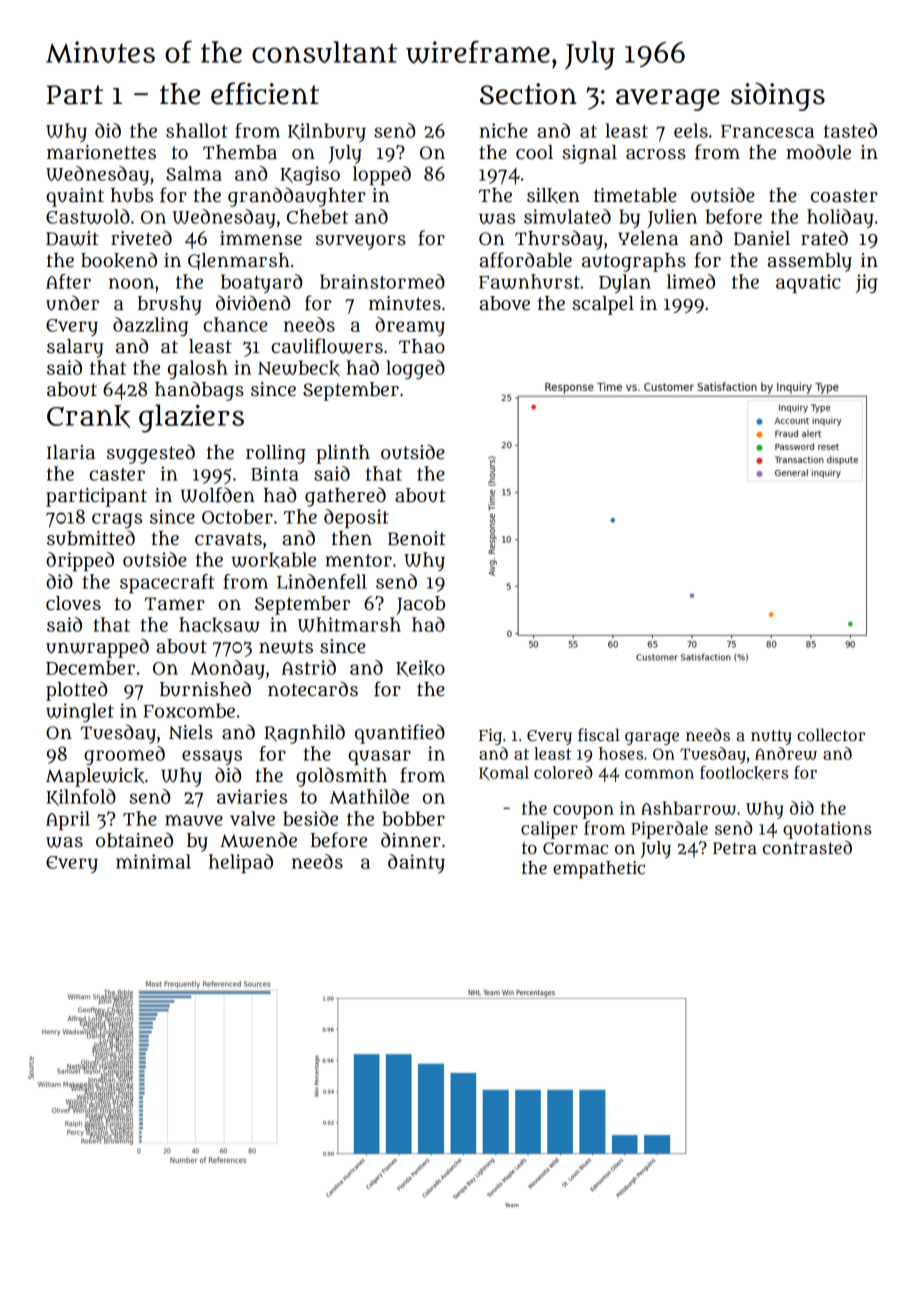 This page has width=924, height=1308. What do you see at coordinates (504, 303) in the page?
I see `above` at bounding box center [504, 303].
